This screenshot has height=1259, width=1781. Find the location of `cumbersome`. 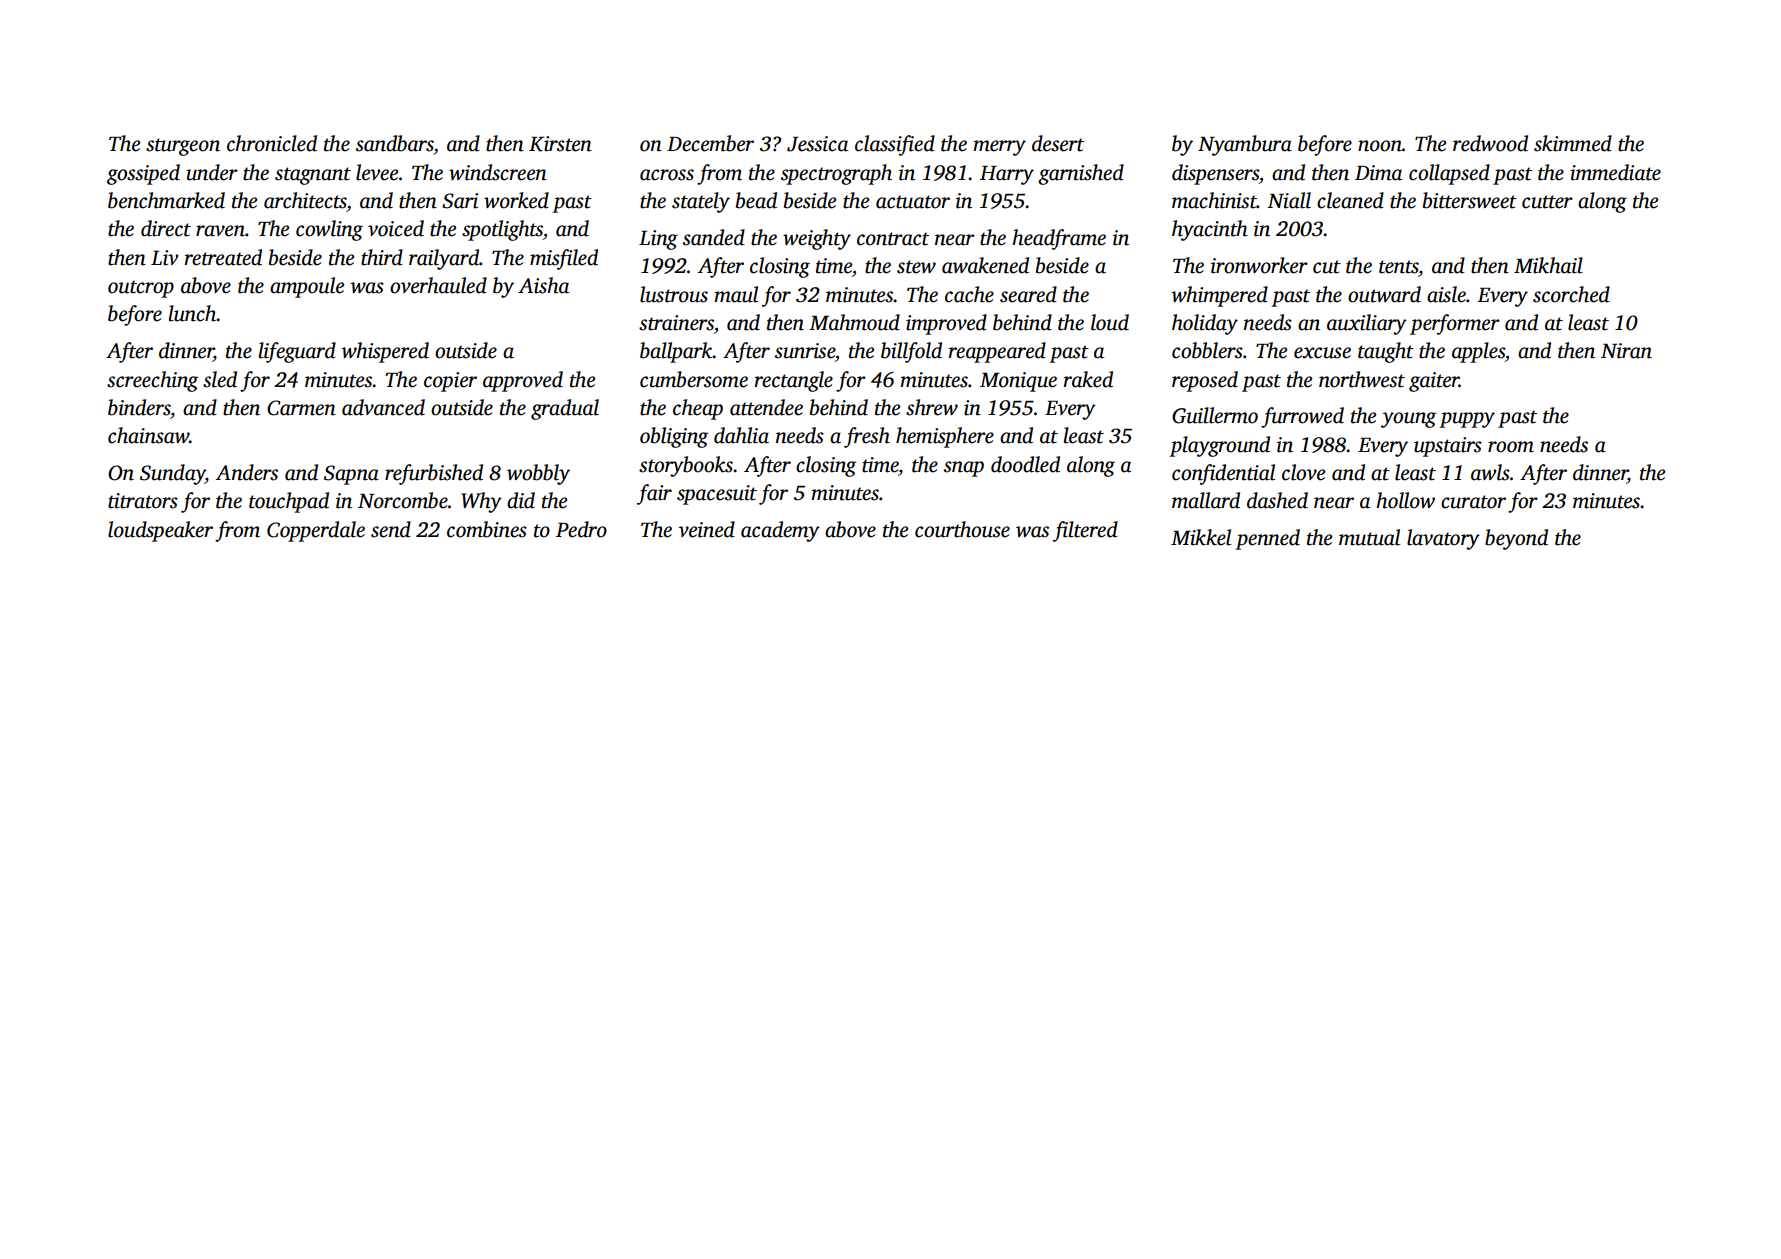

cumbersome is located at coordinates (694, 379).
